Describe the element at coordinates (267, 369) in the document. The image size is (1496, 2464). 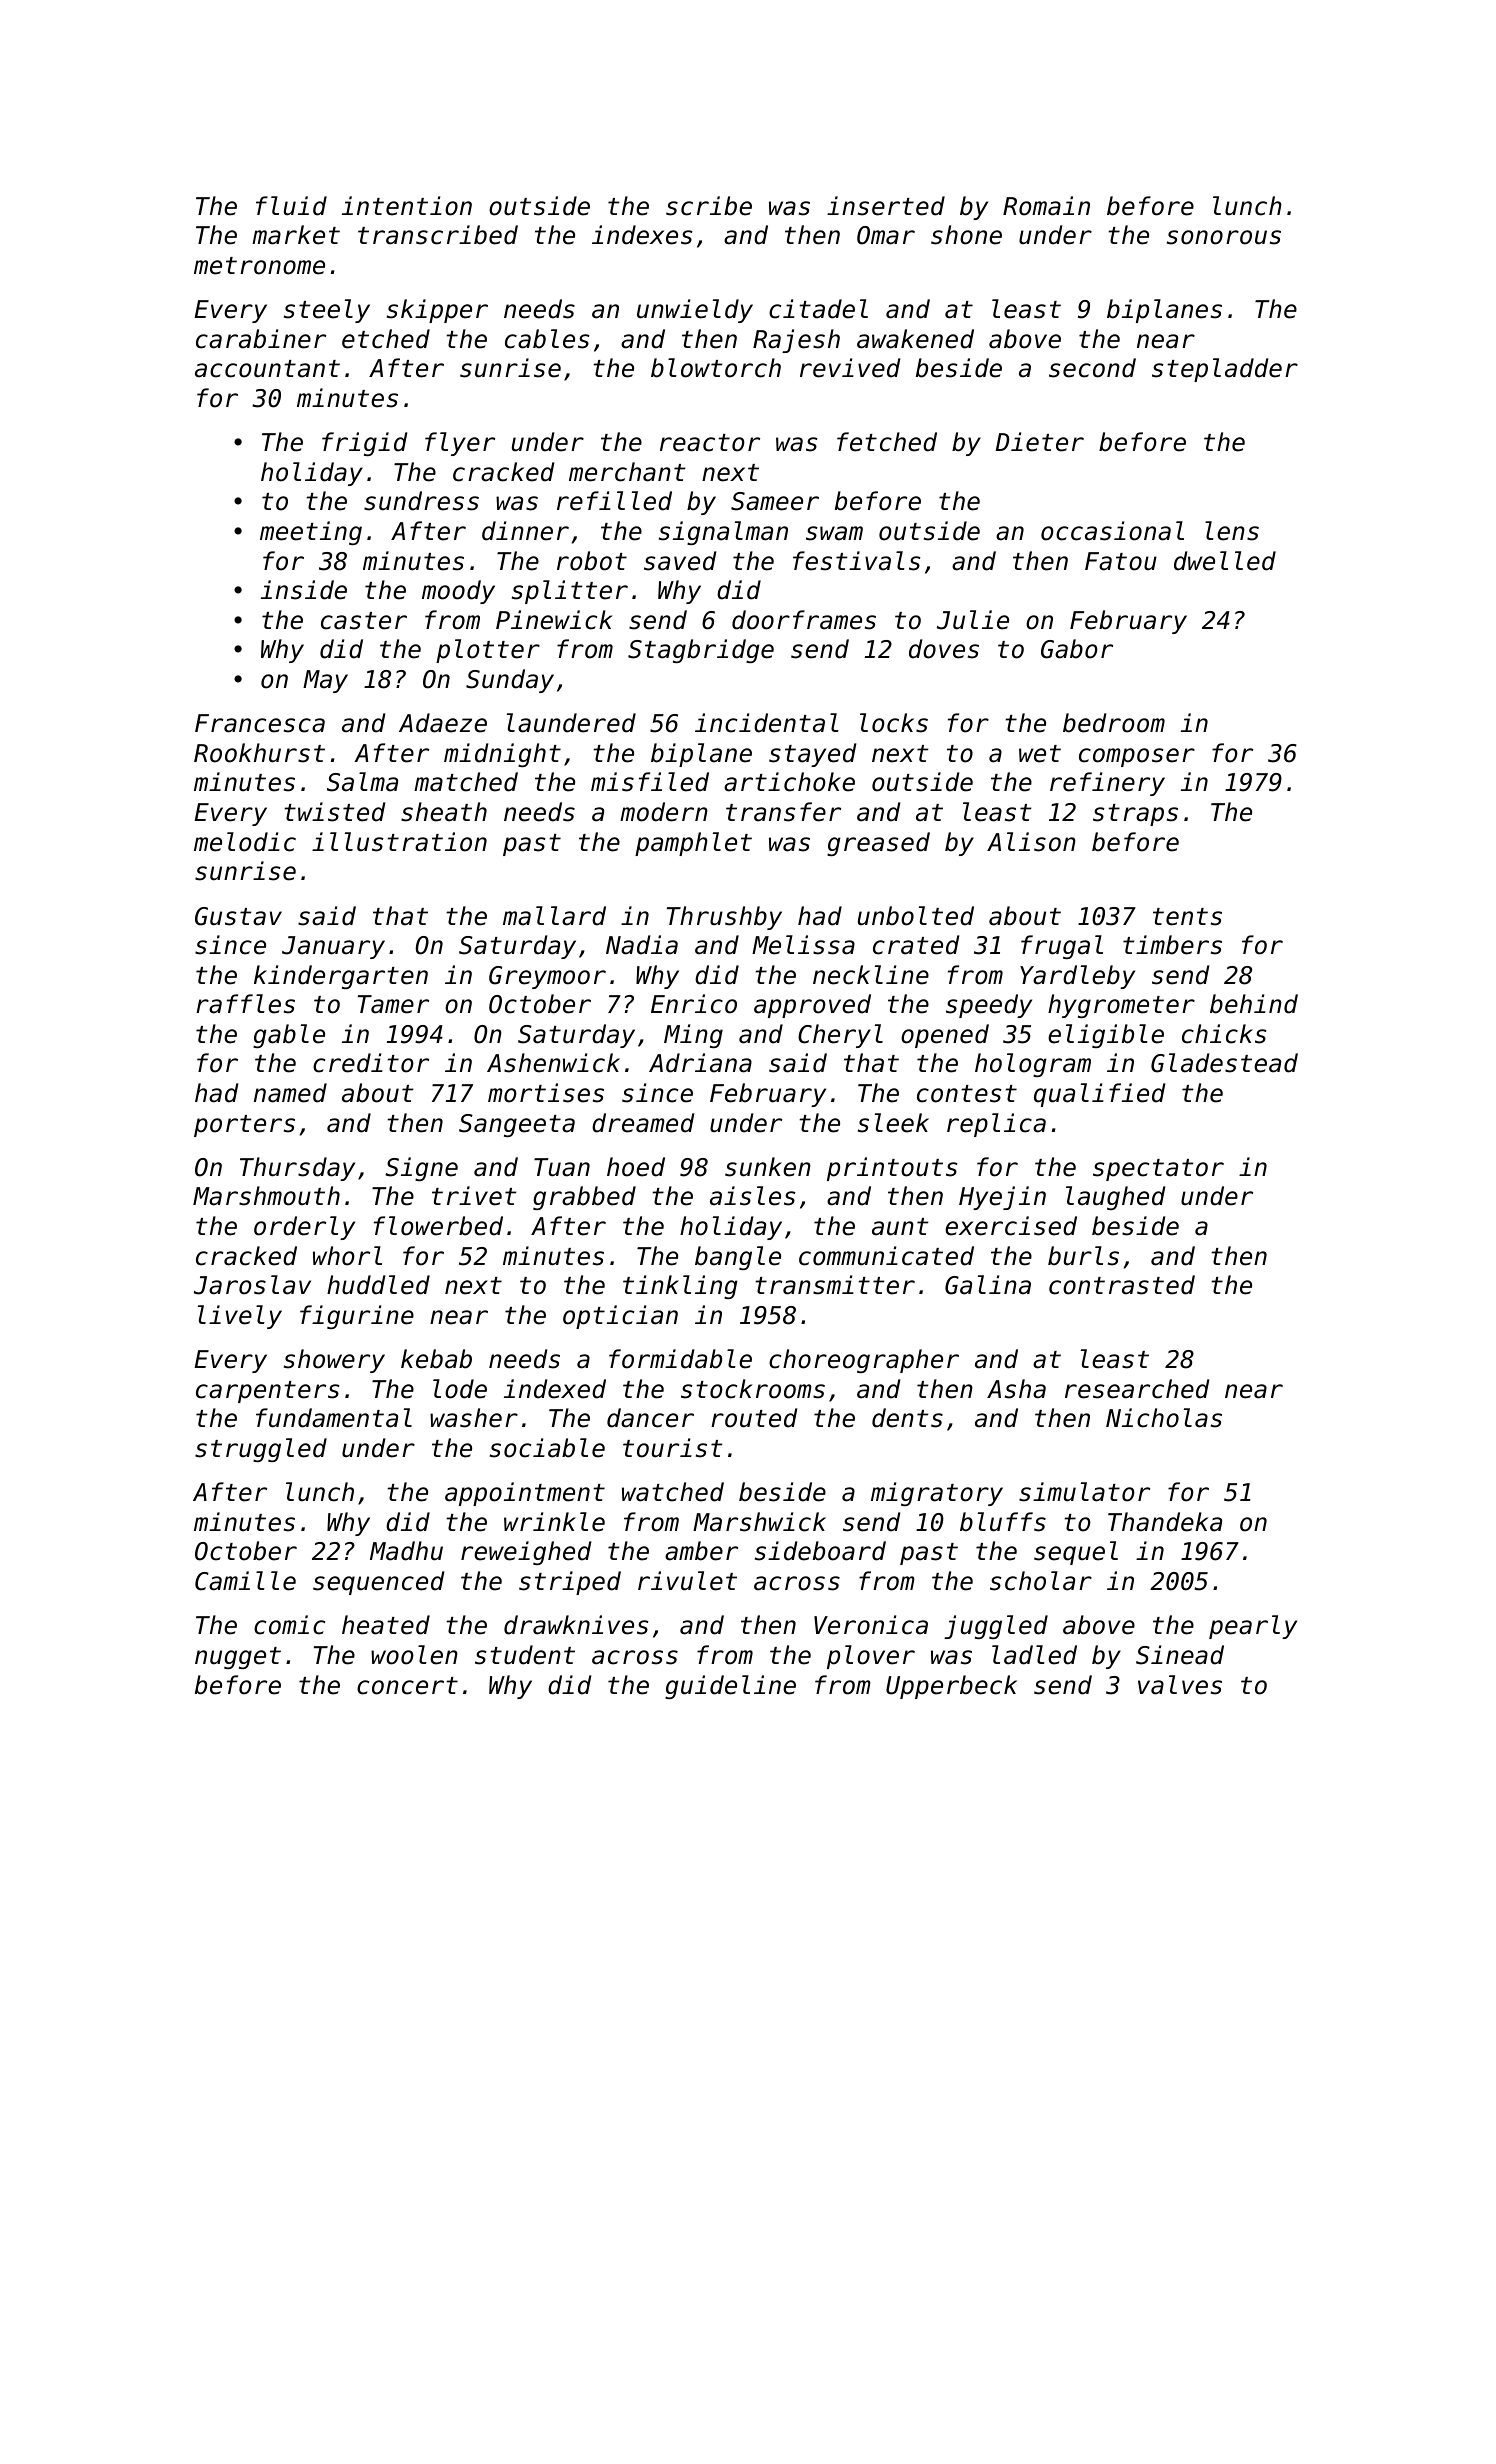
I see `accountant` at that location.
